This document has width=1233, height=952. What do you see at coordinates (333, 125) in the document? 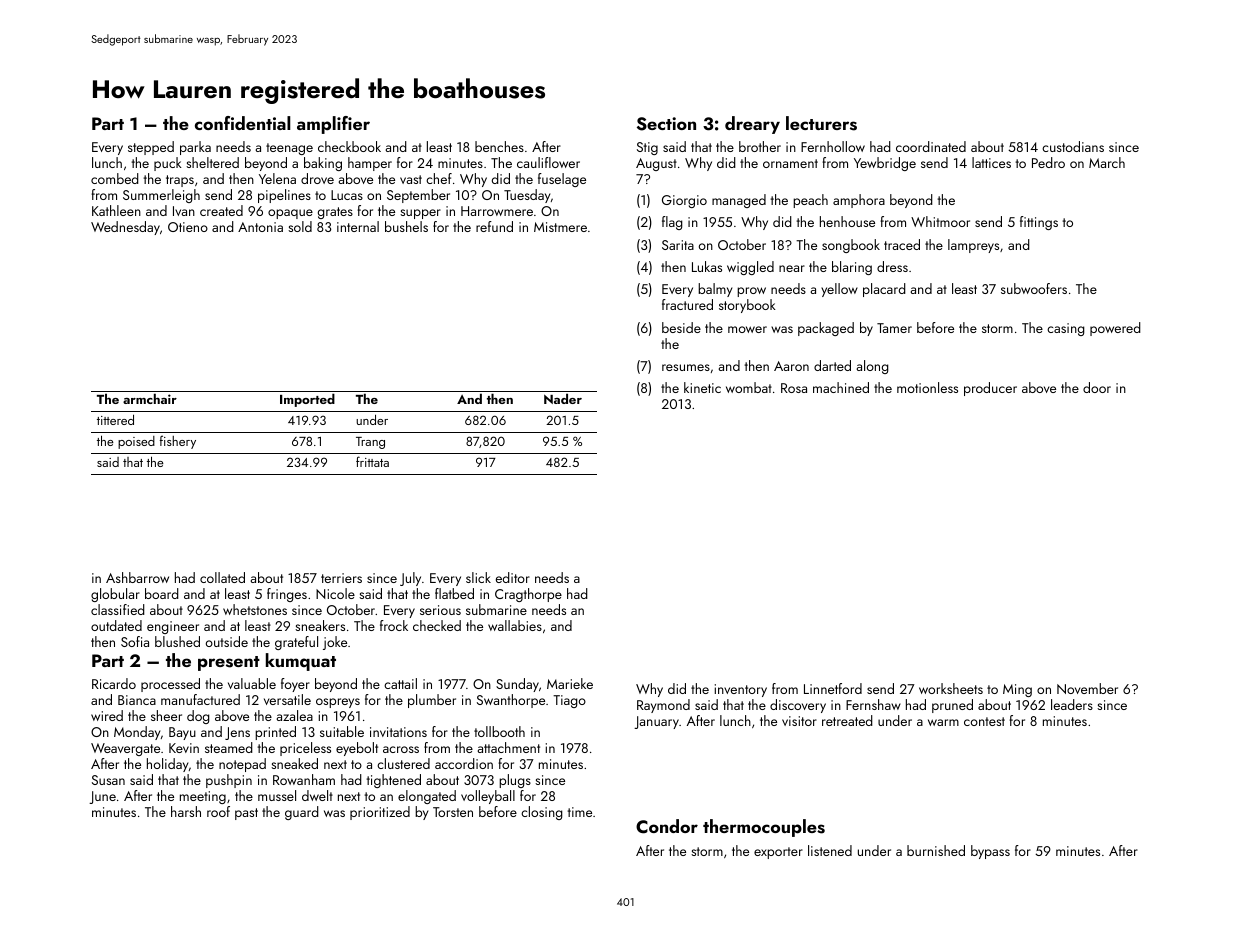
I see `amplifier` at bounding box center [333, 125].
